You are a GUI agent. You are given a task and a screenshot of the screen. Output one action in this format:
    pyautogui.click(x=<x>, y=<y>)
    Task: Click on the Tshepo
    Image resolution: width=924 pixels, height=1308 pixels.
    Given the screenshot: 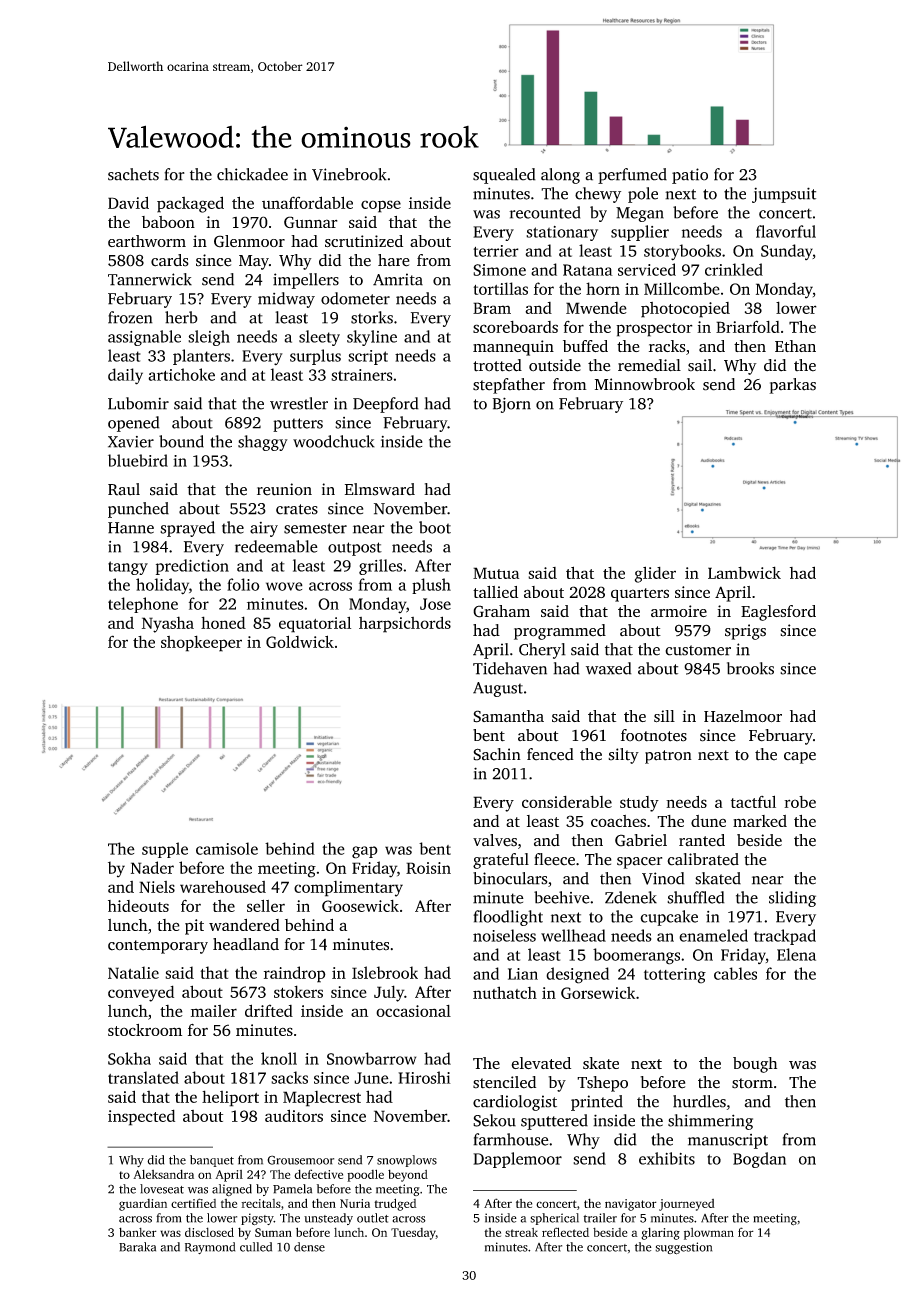 What is the action you would take?
    pyautogui.click(x=602, y=1084)
